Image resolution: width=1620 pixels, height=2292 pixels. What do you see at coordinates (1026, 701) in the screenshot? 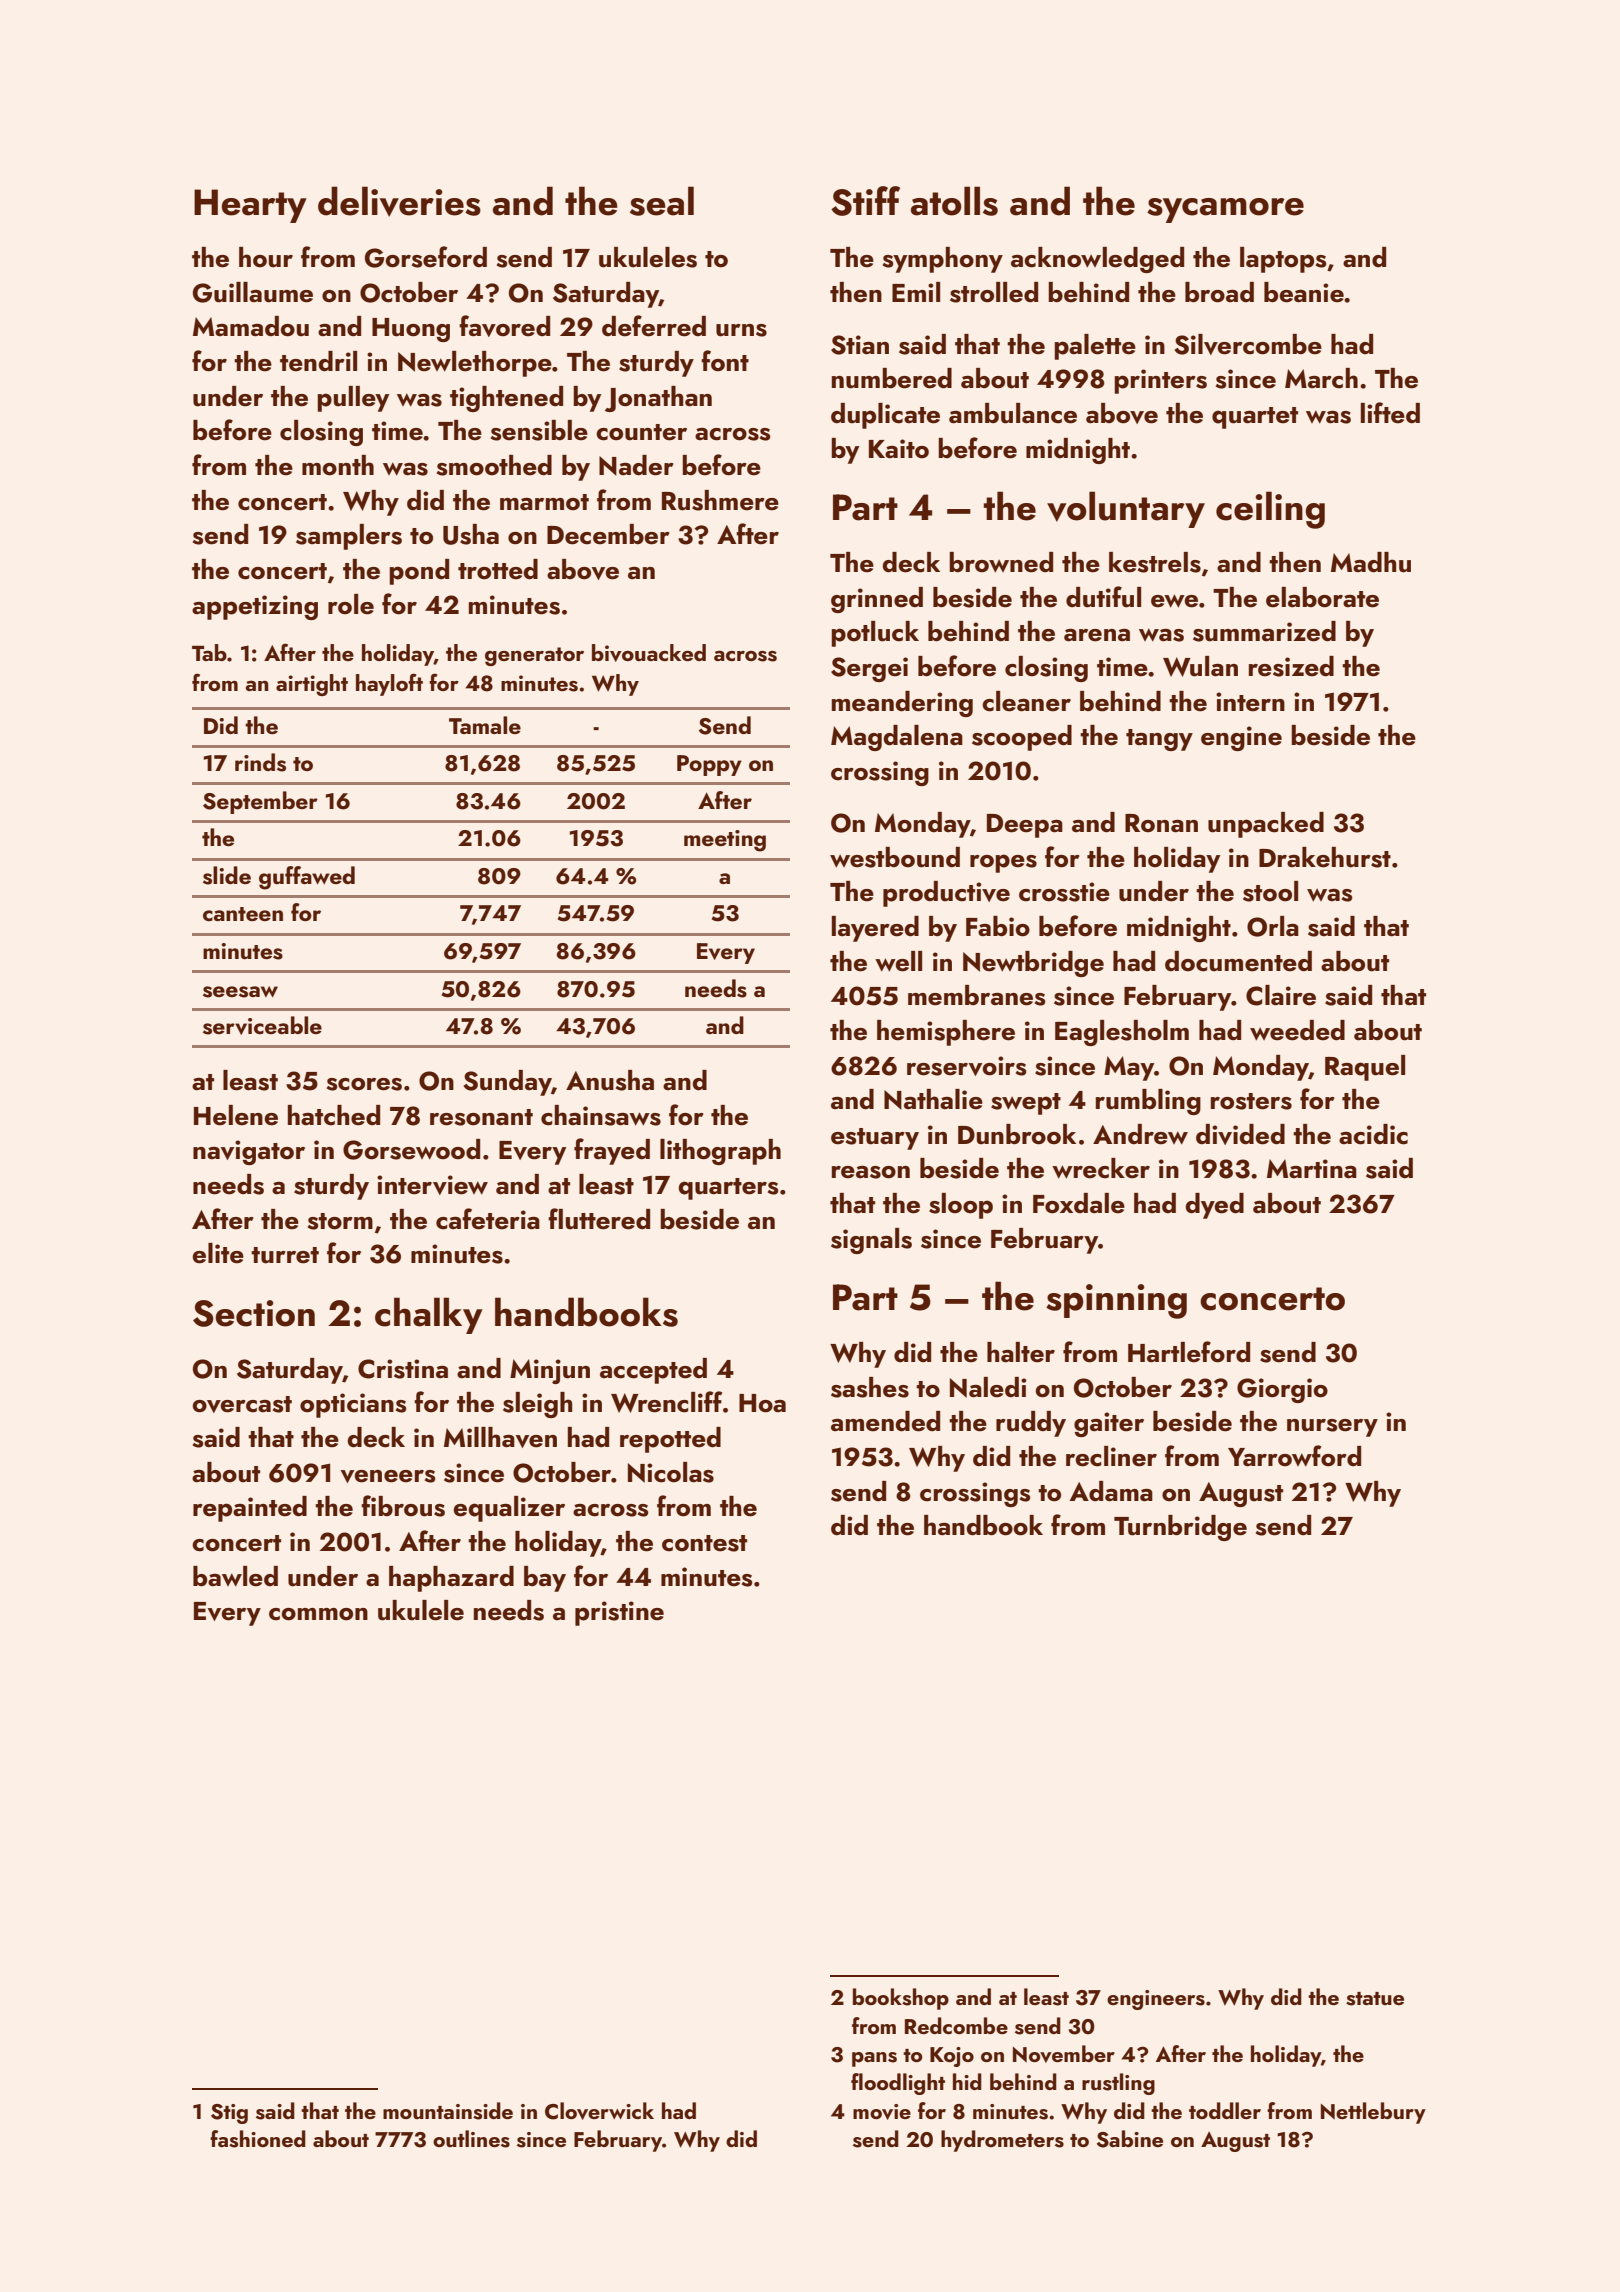
I see `cleaner` at bounding box center [1026, 701].
